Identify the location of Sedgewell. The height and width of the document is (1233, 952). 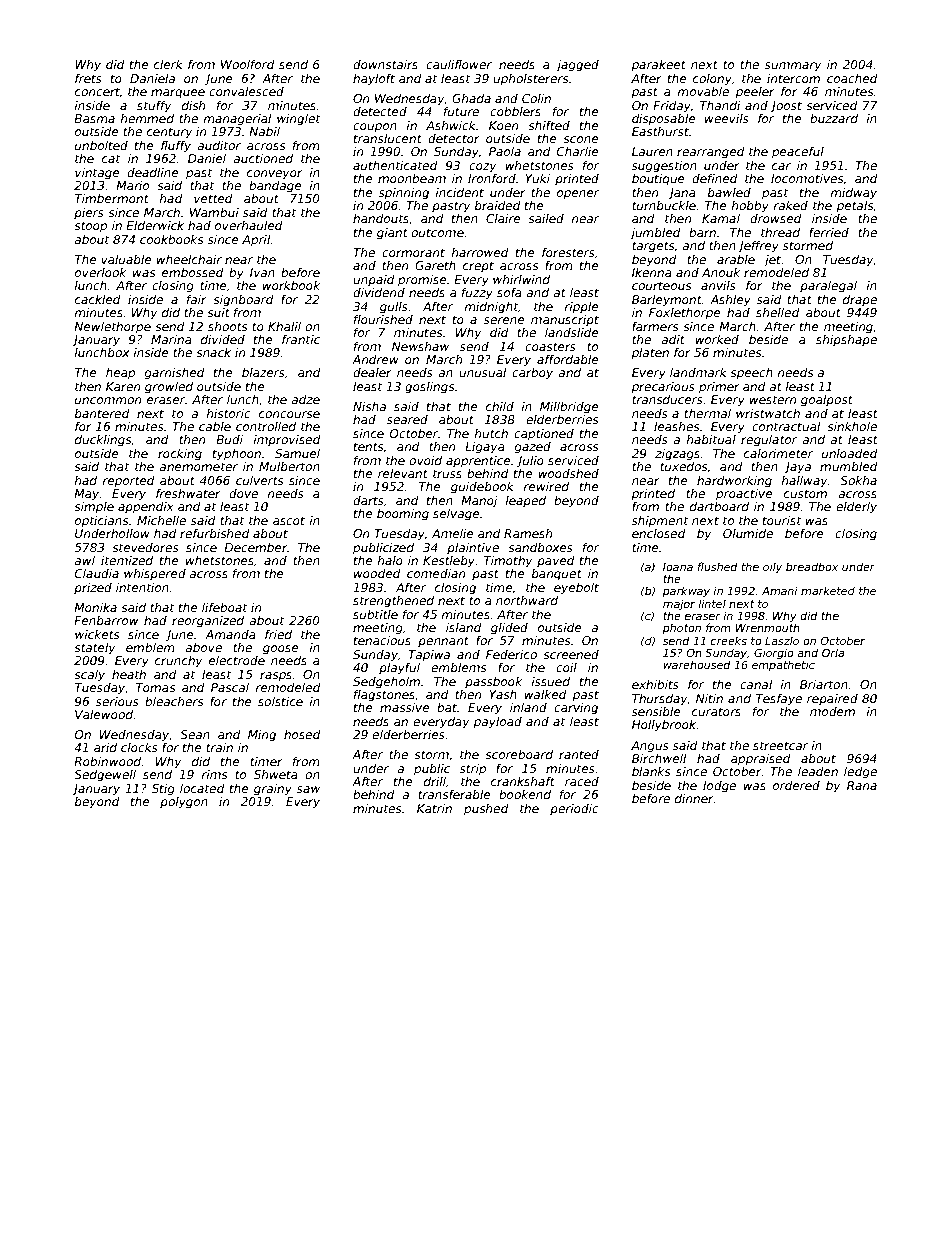
(105, 776).
